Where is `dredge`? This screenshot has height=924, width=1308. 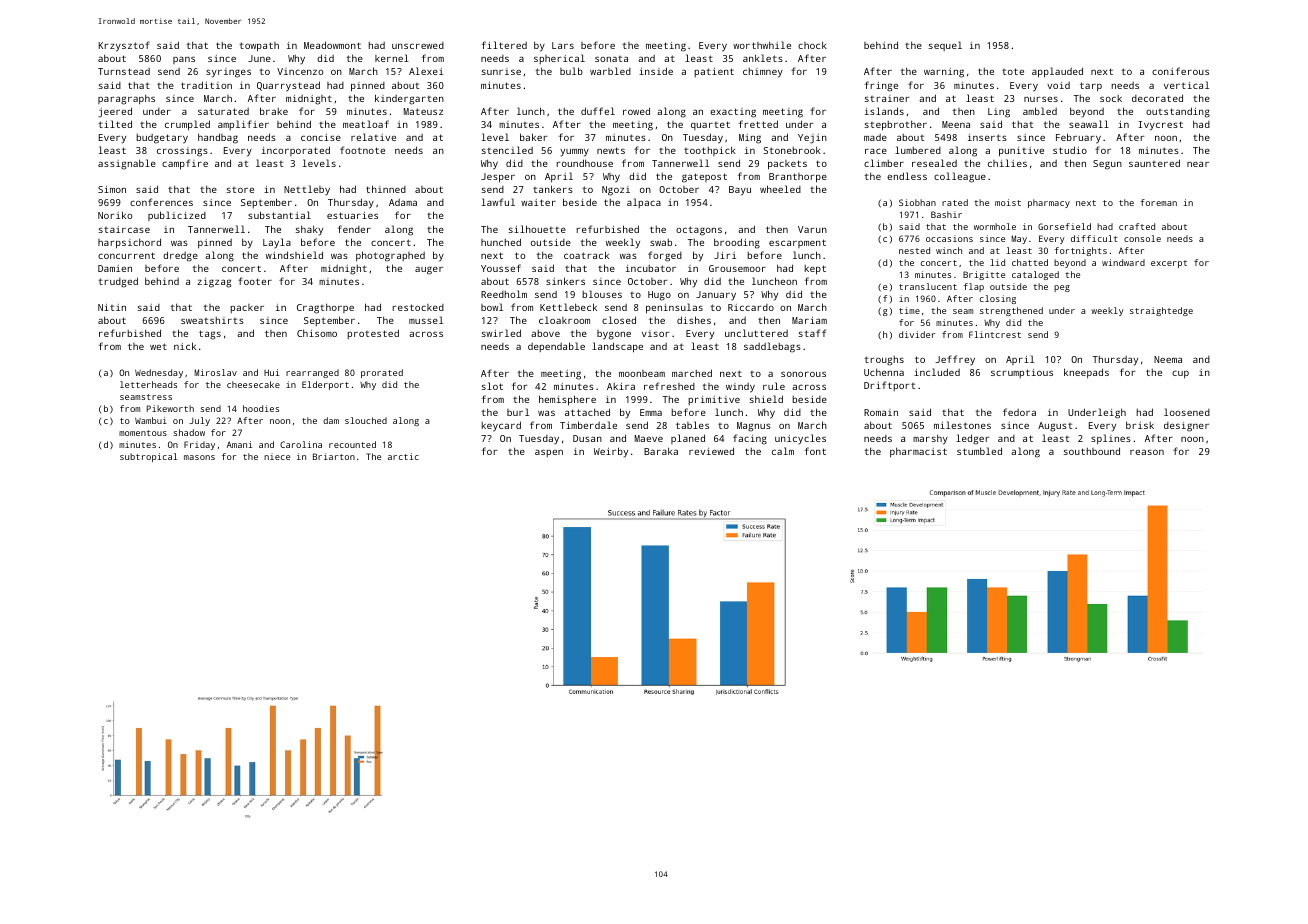 dredge is located at coordinates (180, 256).
